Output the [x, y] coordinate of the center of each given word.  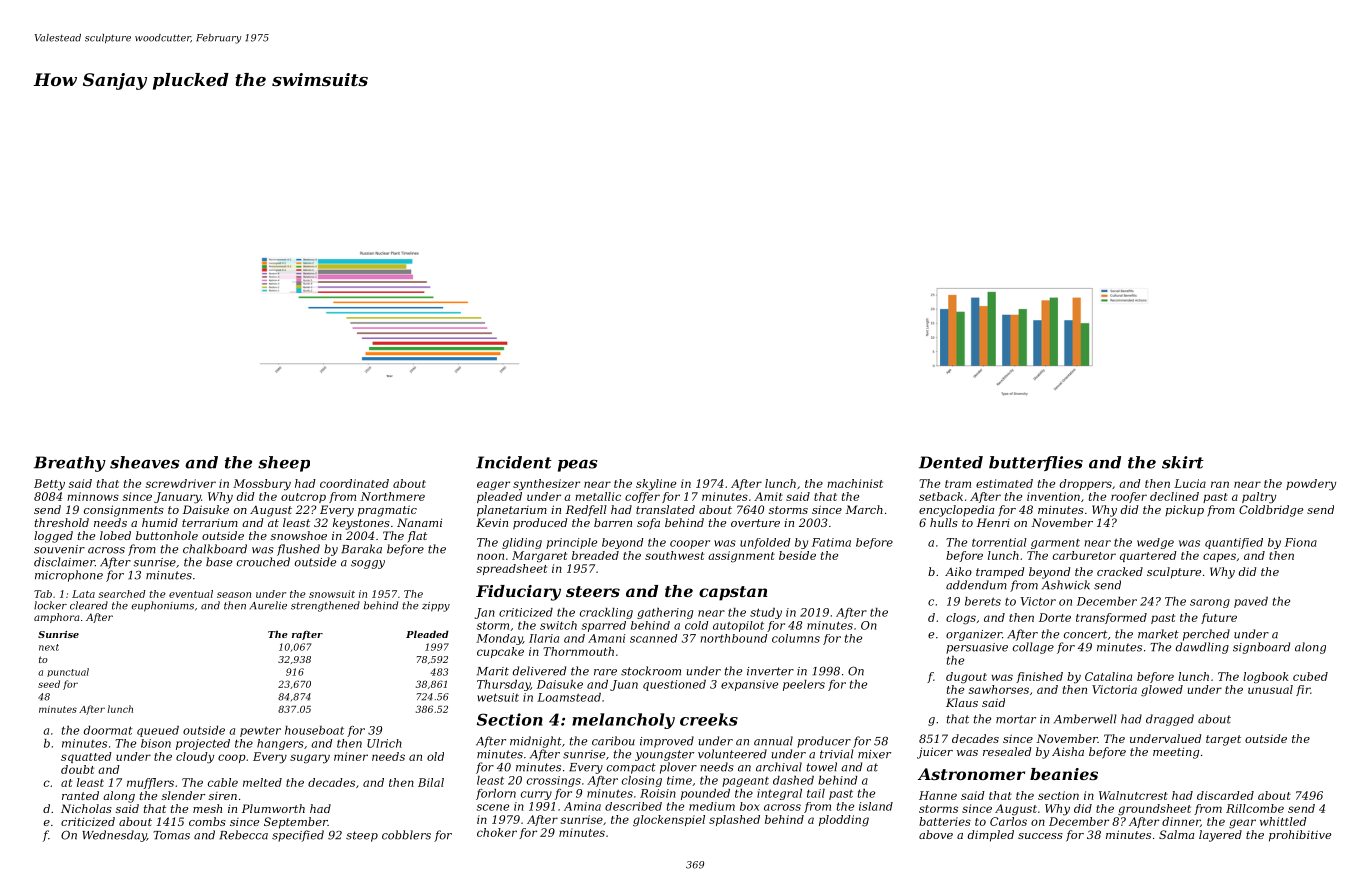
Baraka [361, 549]
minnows [93, 496]
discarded [1225, 795]
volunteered [732, 754]
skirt [1183, 462]
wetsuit [498, 697]
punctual [68, 672]
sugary [310, 759]
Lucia [1190, 483]
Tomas [171, 835]
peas [578, 466]
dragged [1170, 720]
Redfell [586, 511]
